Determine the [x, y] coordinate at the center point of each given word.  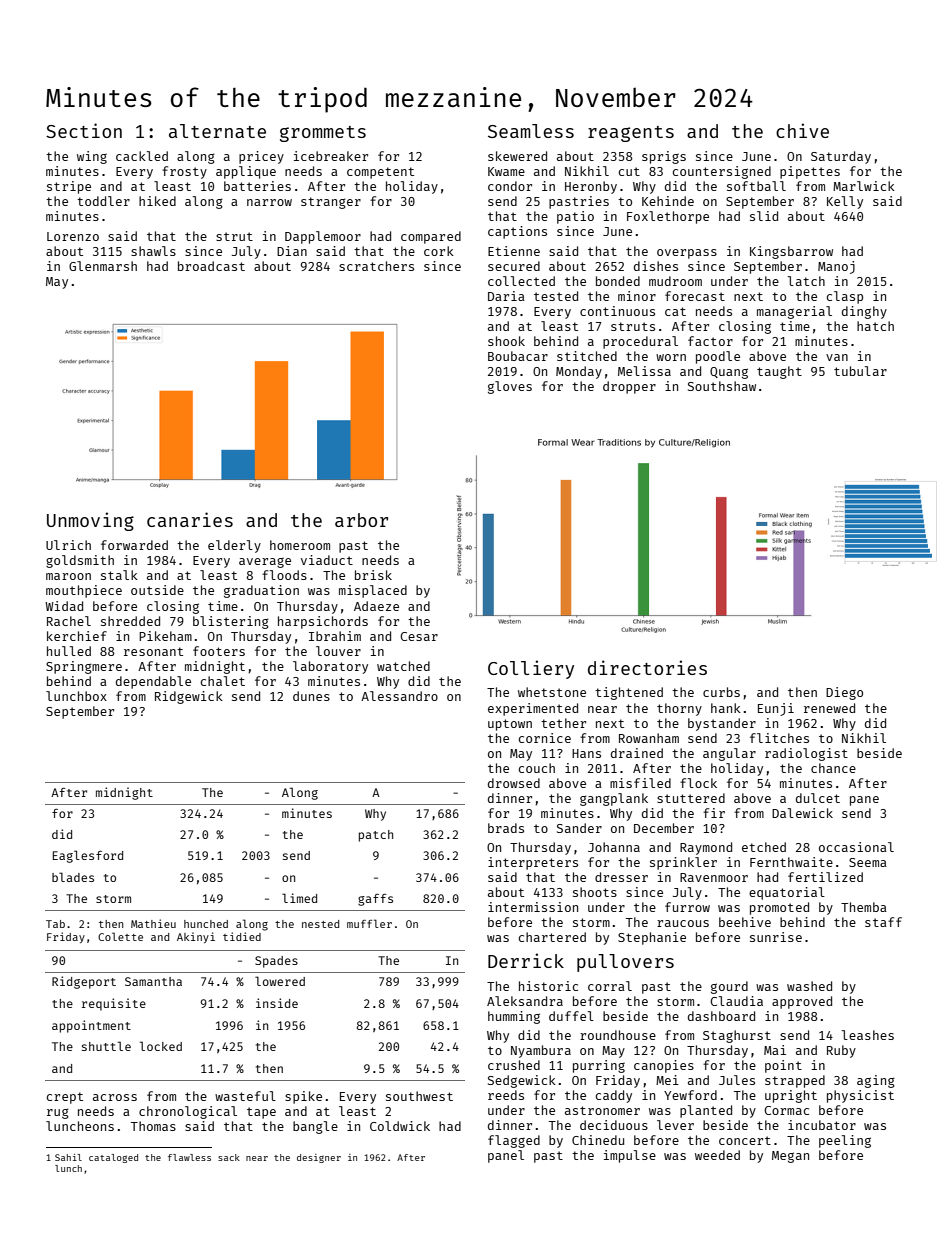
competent [380, 173]
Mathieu [153, 923]
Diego [844, 693]
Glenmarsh [103, 266]
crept [65, 1098]
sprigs [664, 157]
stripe [69, 187]
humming [514, 1017]
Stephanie [652, 938]
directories [647, 667]
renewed [829, 708]
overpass [687, 254]
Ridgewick [189, 697]
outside [157, 590]
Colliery [531, 669]
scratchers [376, 266]
